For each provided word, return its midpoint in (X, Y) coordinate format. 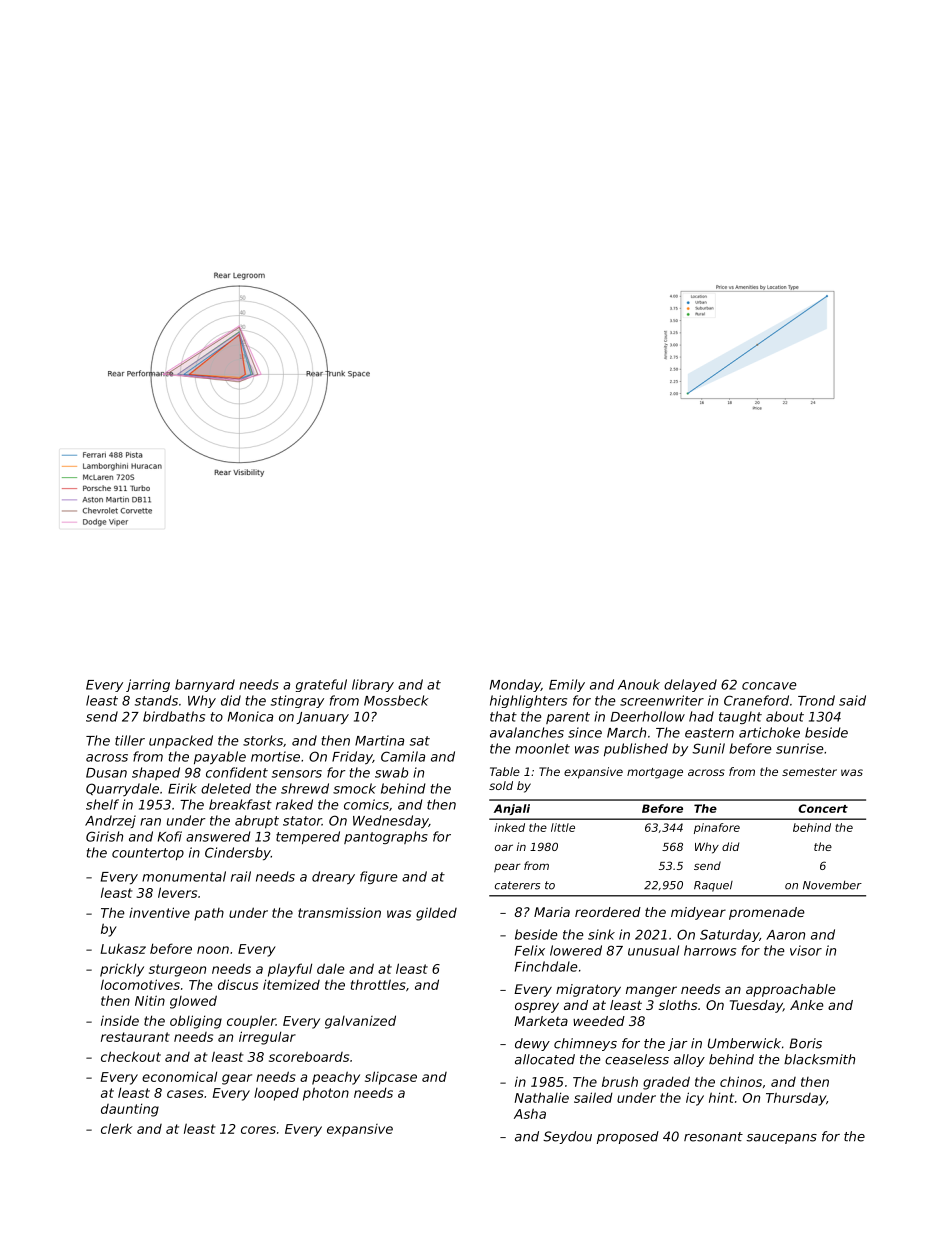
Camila (403, 756)
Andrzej (110, 821)
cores (258, 1130)
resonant (713, 1137)
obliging (196, 1022)
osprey (537, 1007)
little (563, 827)
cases (185, 1094)
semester (809, 772)
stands (156, 700)
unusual (653, 950)
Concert (823, 808)
